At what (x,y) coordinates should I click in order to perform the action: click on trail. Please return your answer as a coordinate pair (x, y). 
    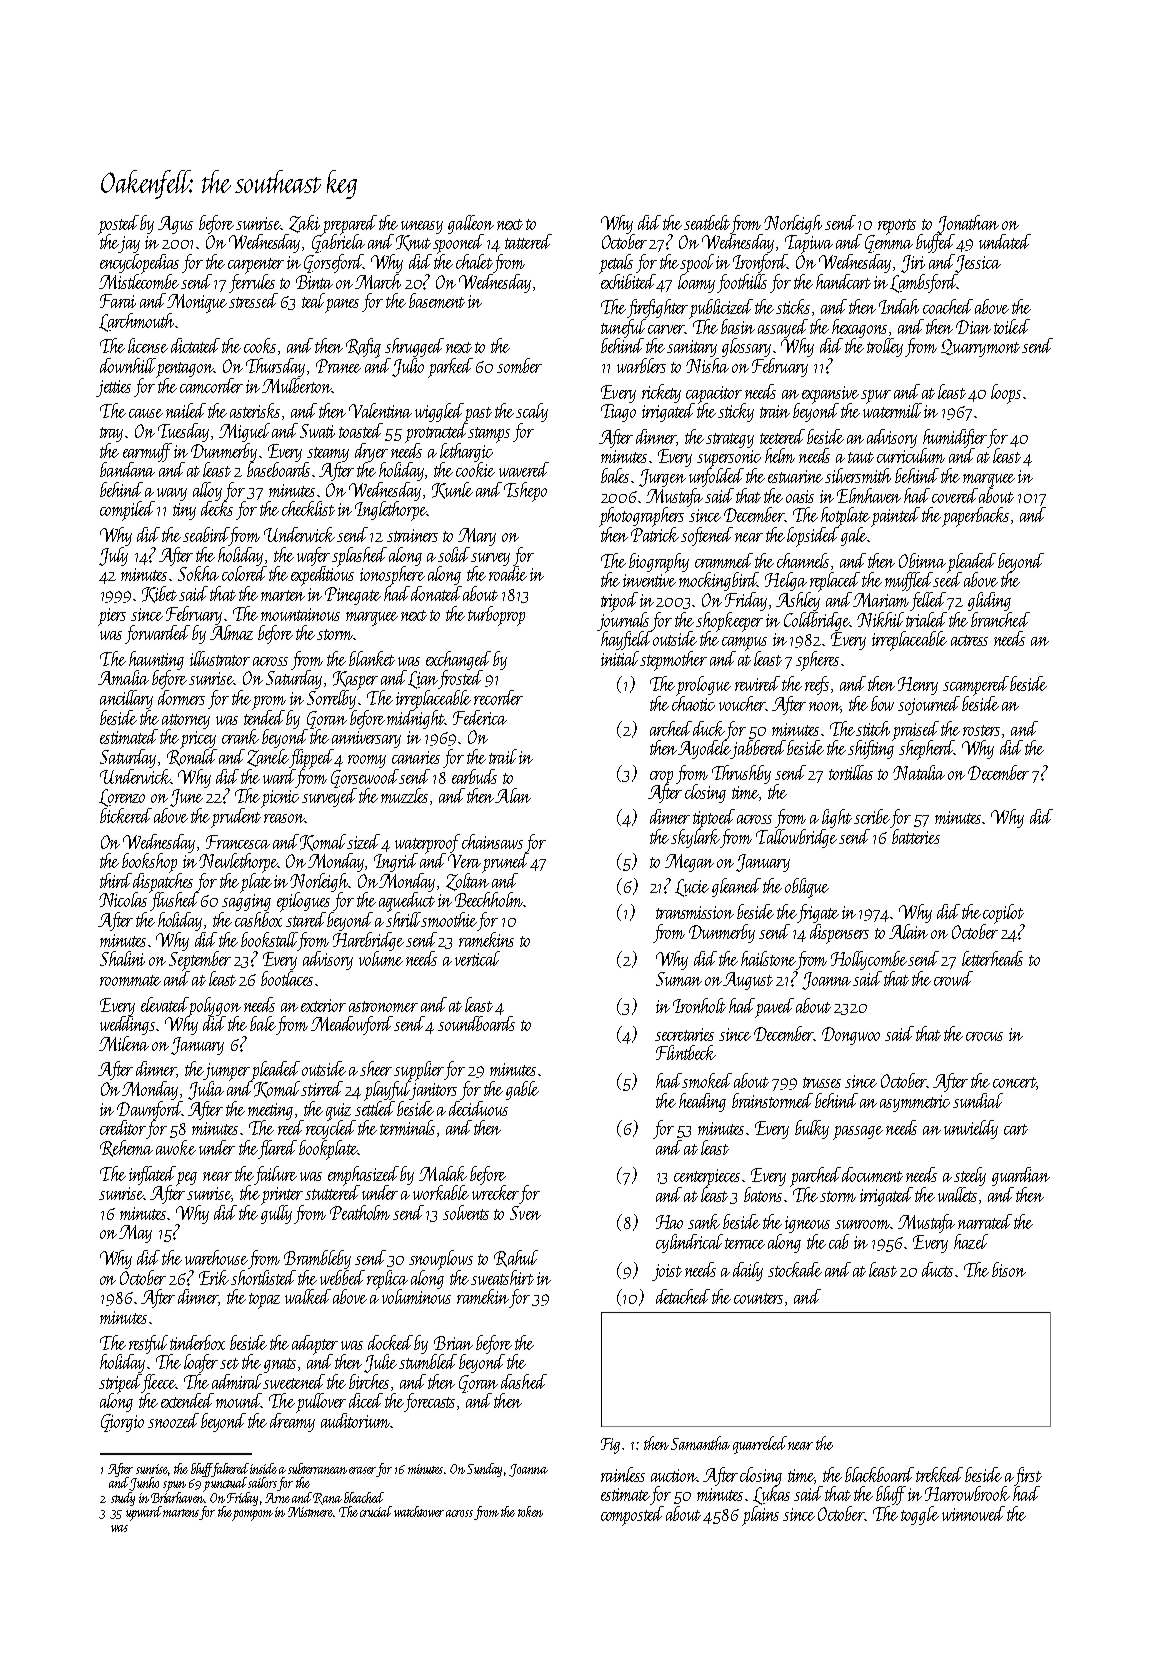
    Looking at the image, I should click on (503, 756).
